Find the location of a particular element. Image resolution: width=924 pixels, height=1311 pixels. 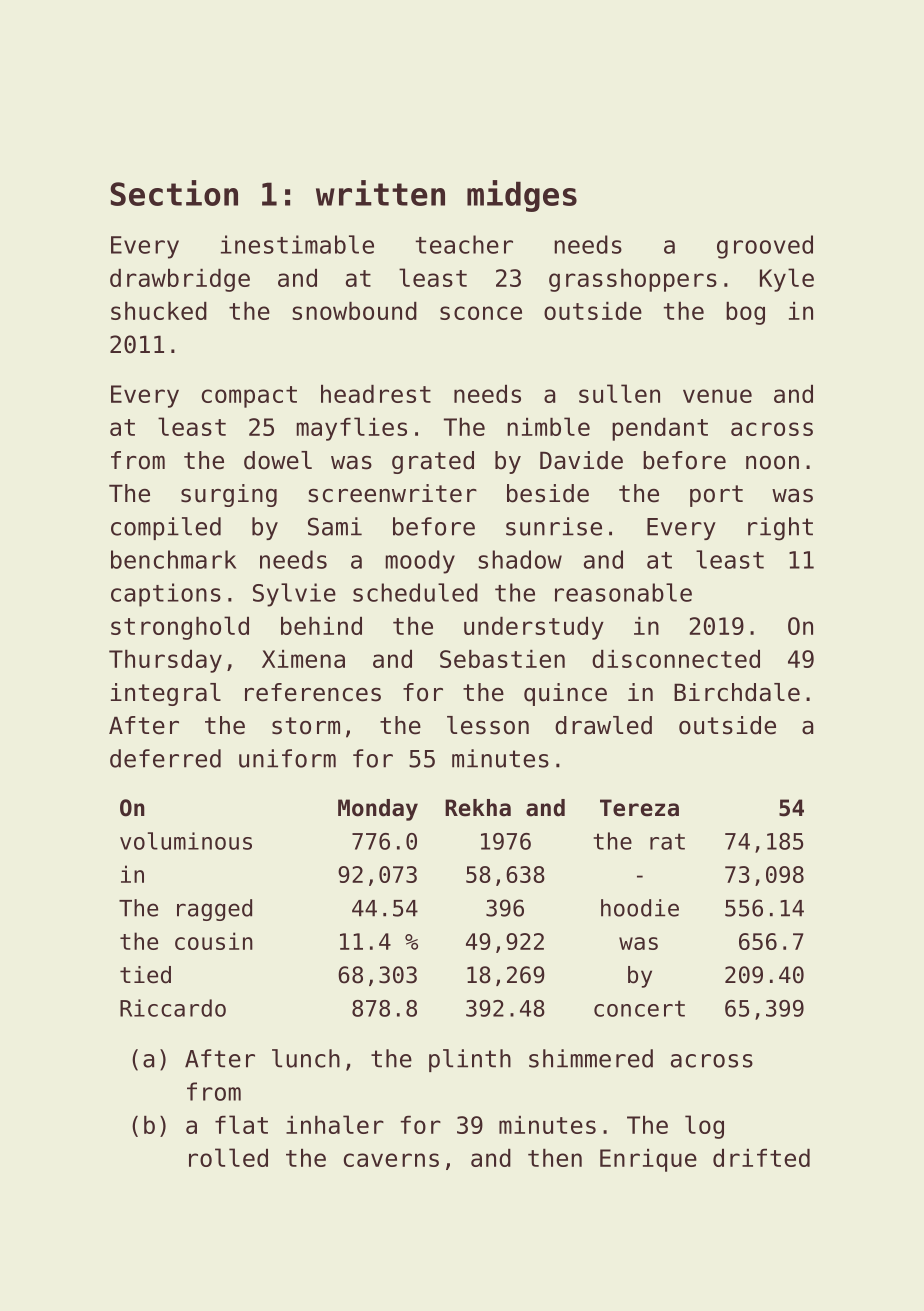

right is located at coordinates (780, 529).
